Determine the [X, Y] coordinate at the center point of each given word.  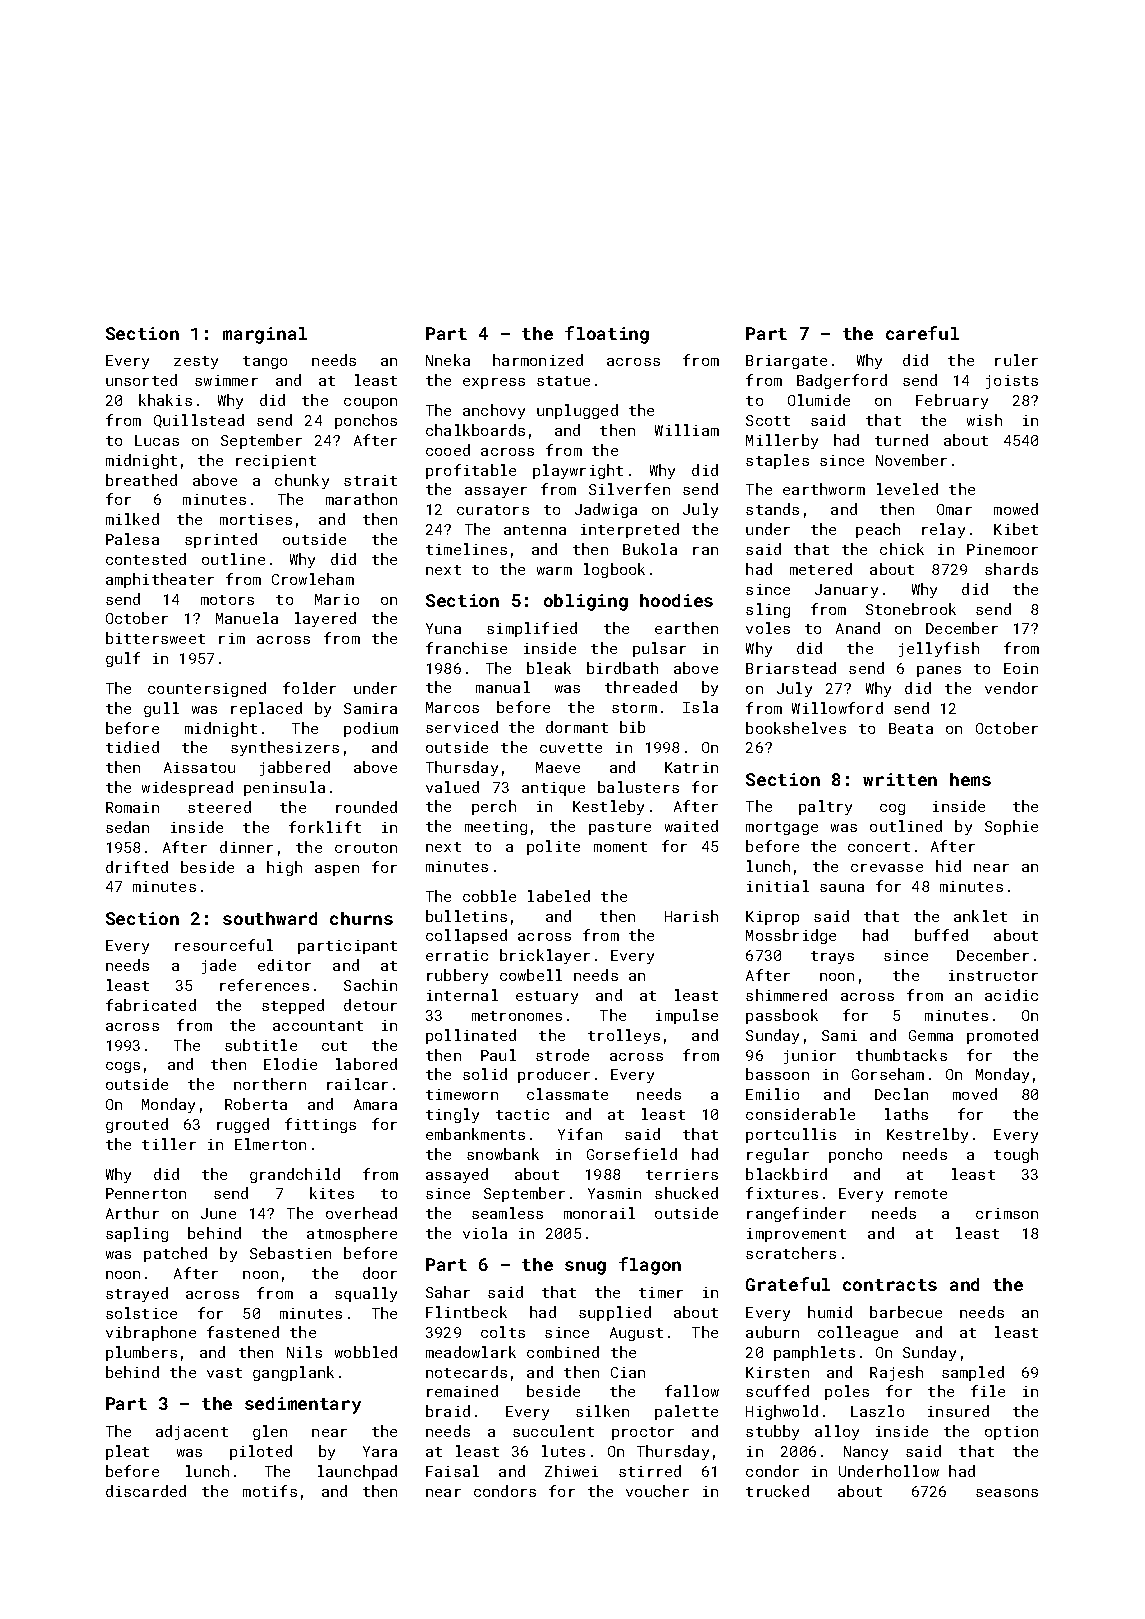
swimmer [226, 380]
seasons [1007, 1493]
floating [607, 335]
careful [922, 333]
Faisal [452, 1471]
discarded [146, 1491]
